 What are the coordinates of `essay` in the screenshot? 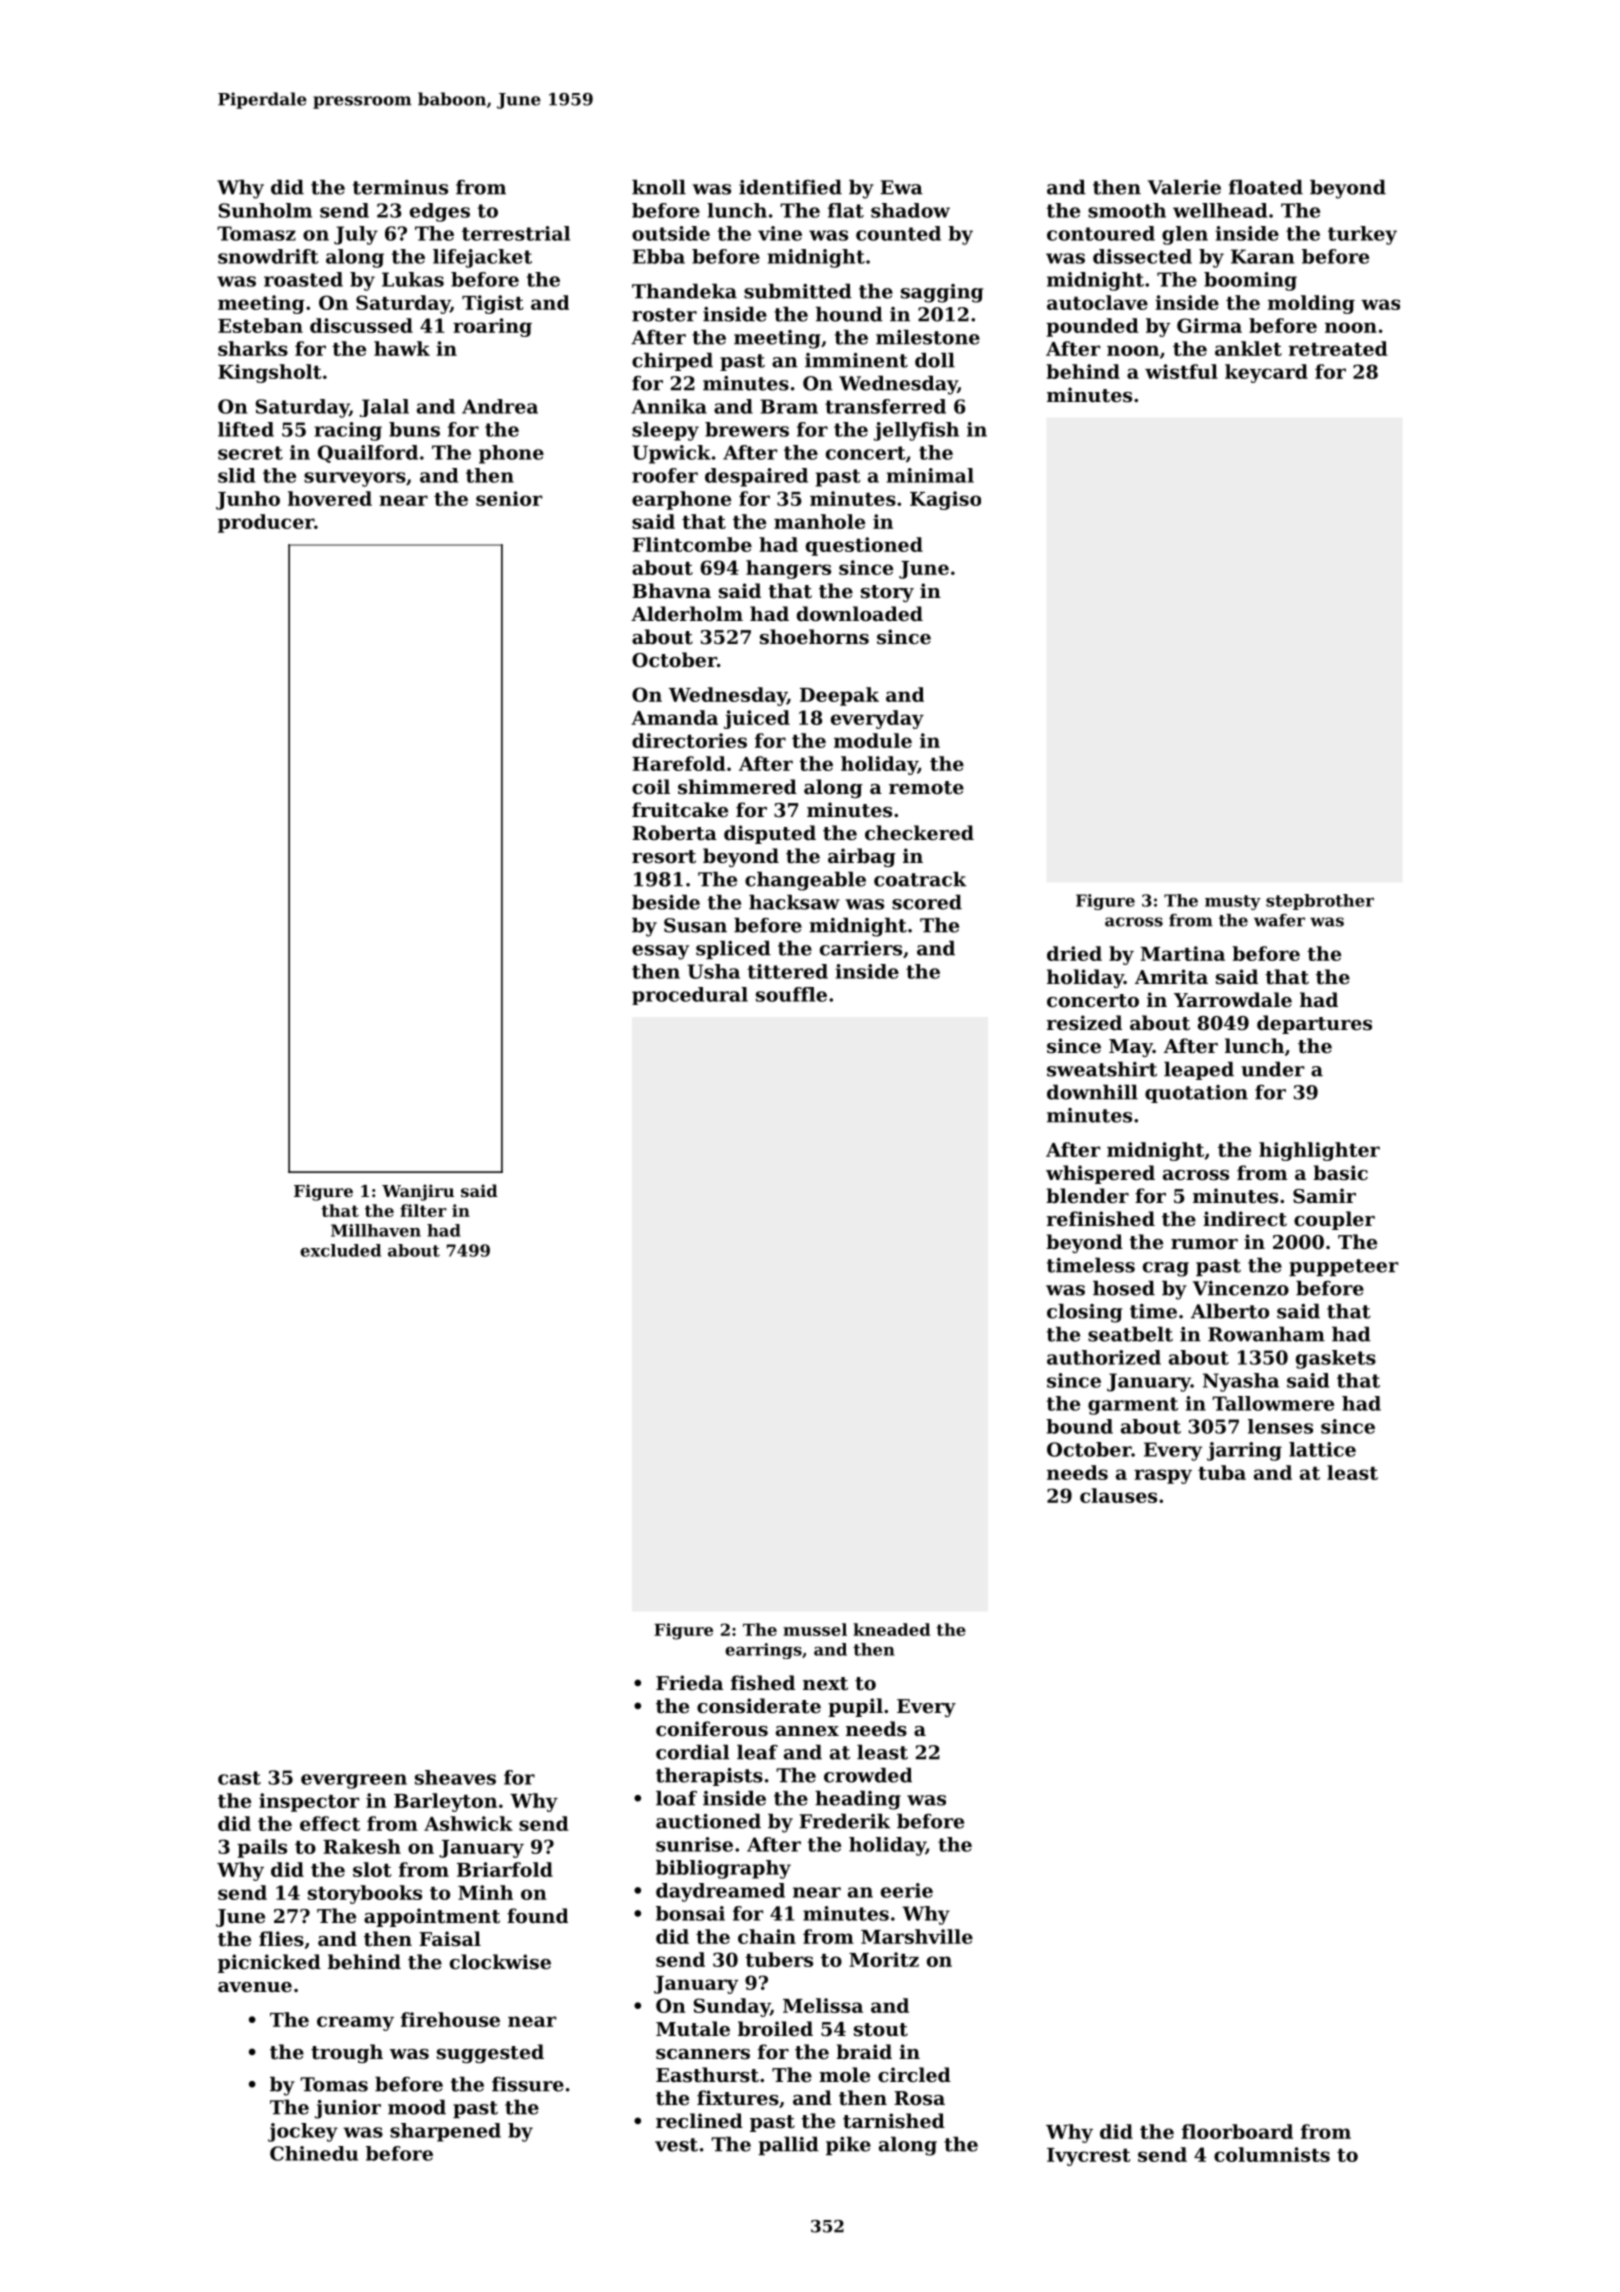 It's located at (660, 952).
